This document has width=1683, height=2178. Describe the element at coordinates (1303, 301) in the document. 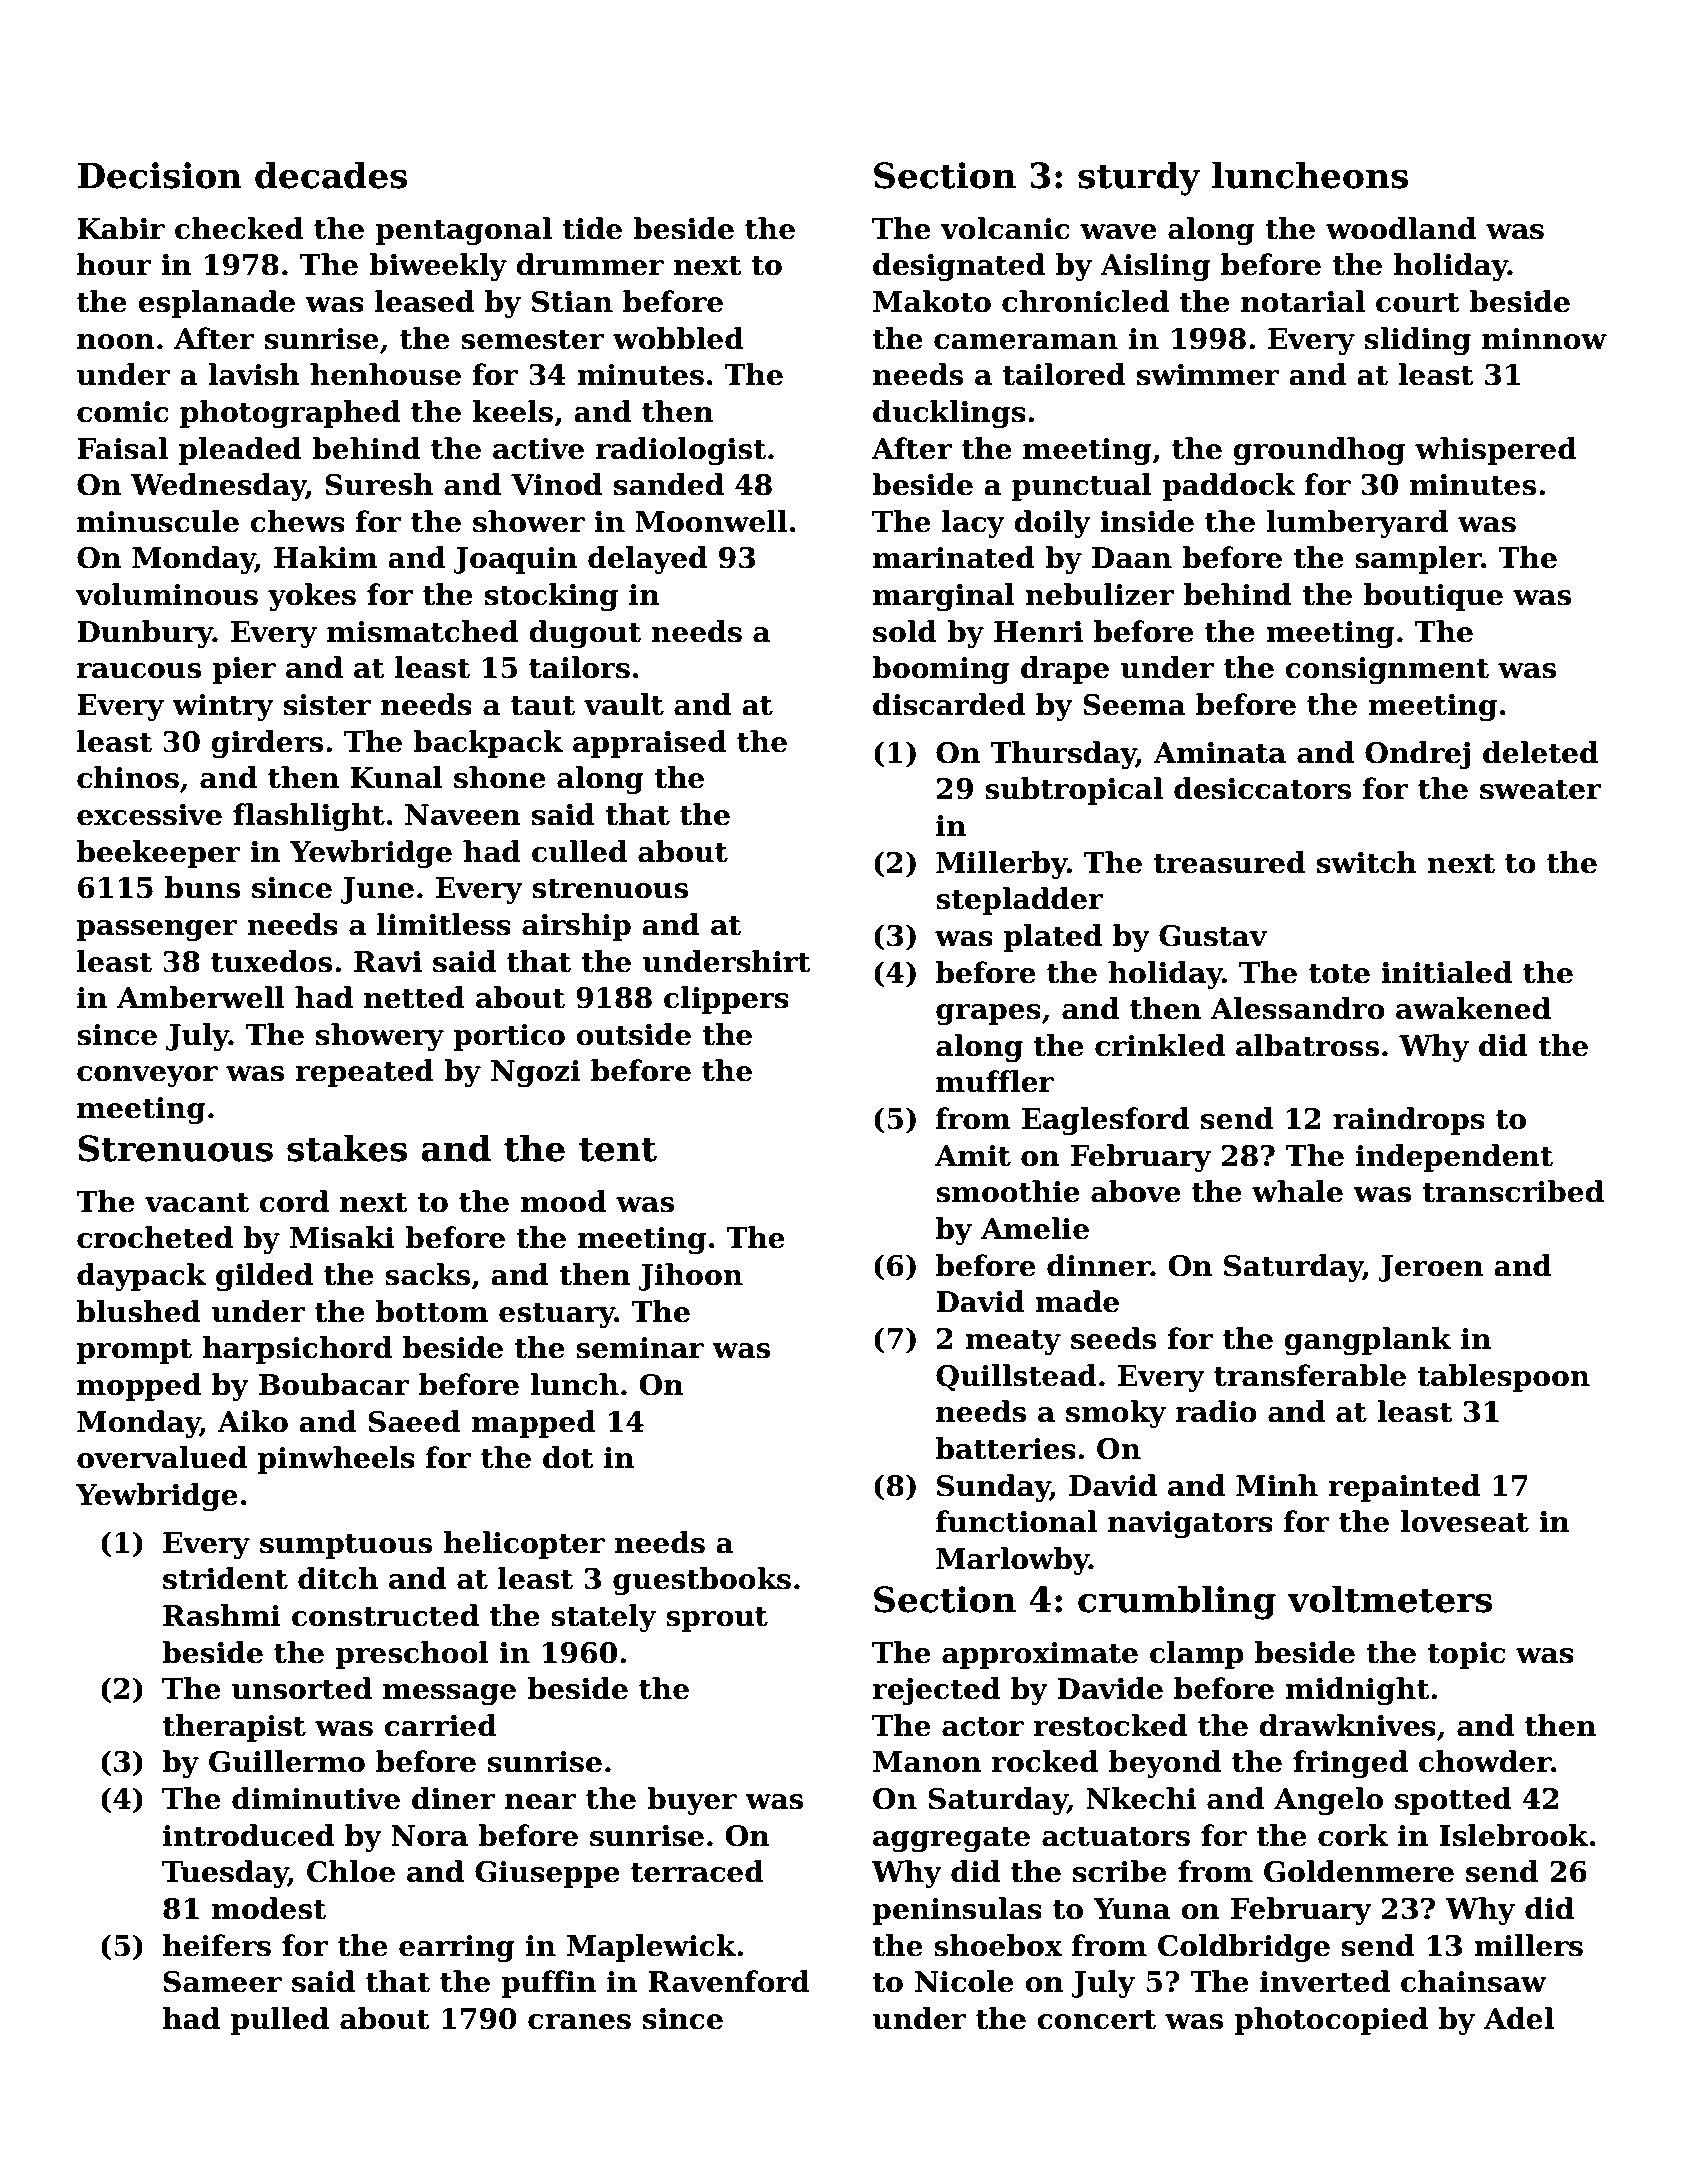

I see `notarial` at that location.
